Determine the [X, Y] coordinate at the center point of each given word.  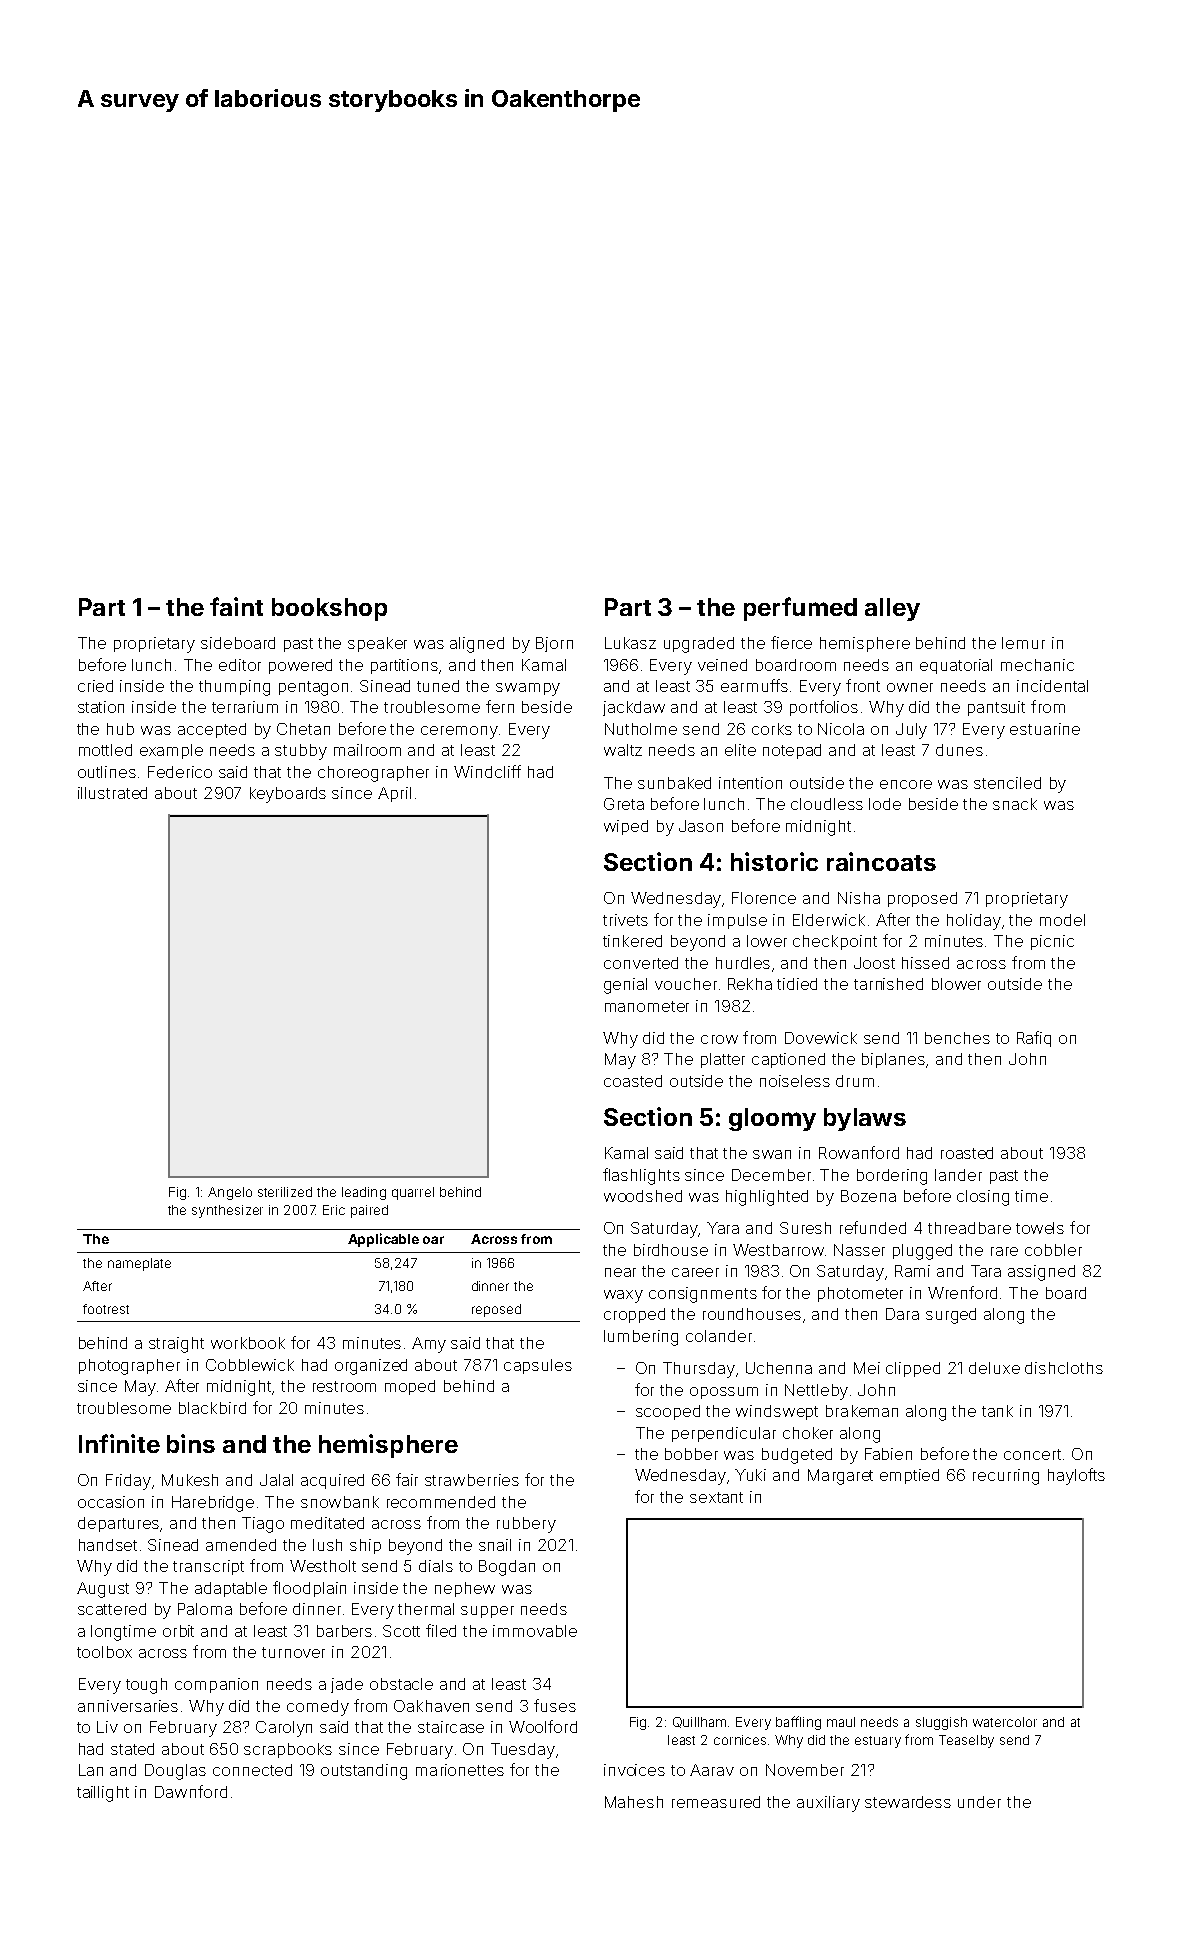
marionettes [460, 1770]
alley [892, 609]
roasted [967, 1153]
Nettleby [816, 1392]
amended [241, 1545]
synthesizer [227, 1211]
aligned [477, 645]
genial [625, 986]
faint [236, 606]
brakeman [862, 1411]
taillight [103, 1794]
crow [719, 1039]
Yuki [750, 1475]
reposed [496, 1310]
